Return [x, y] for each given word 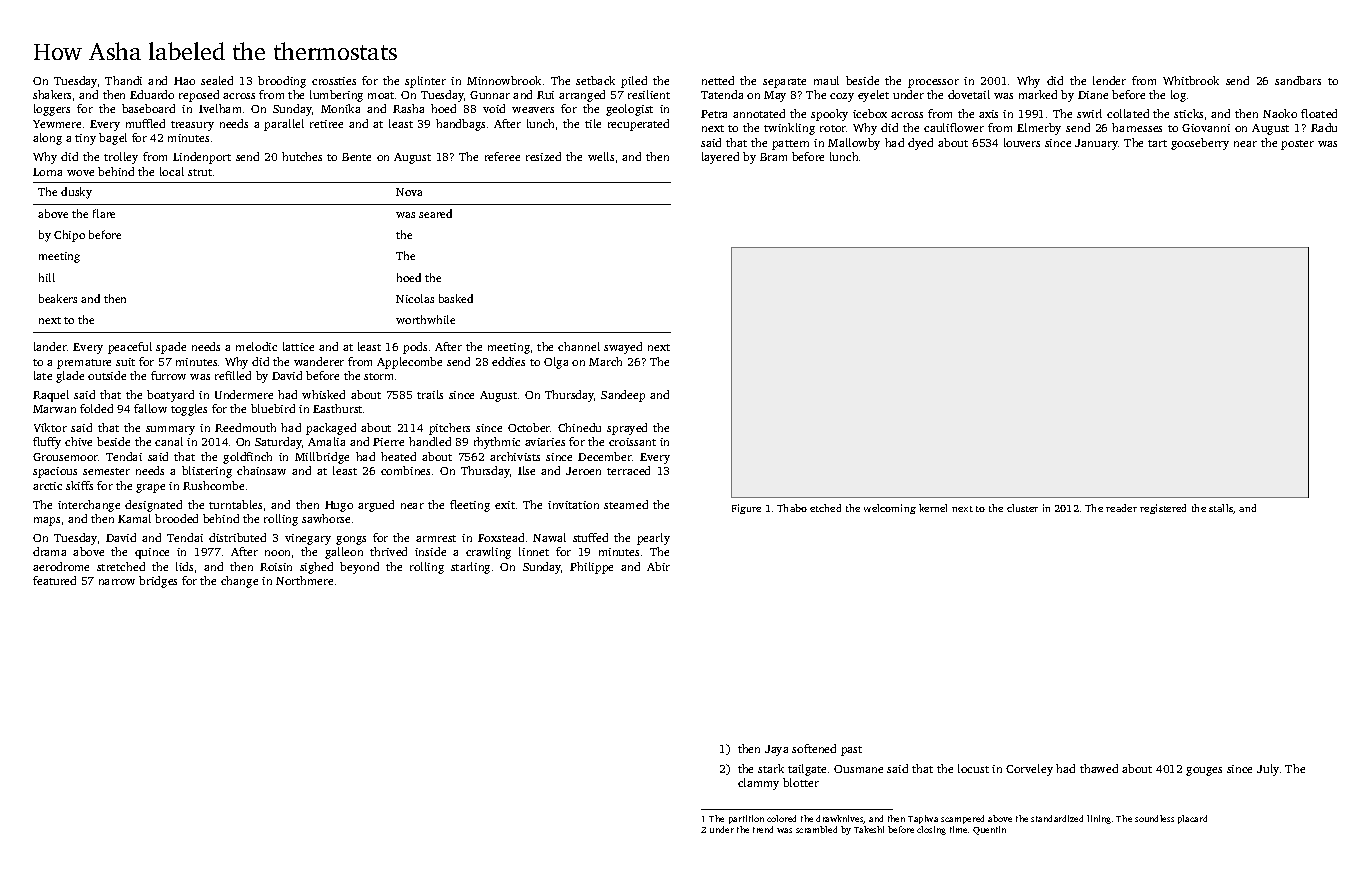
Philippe [591, 568]
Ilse [526, 470]
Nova [409, 192]
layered [720, 158]
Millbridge [322, 458]
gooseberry [1200, 144]
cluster [1022, 508]
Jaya [776, 750]
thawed [1099, 768]
